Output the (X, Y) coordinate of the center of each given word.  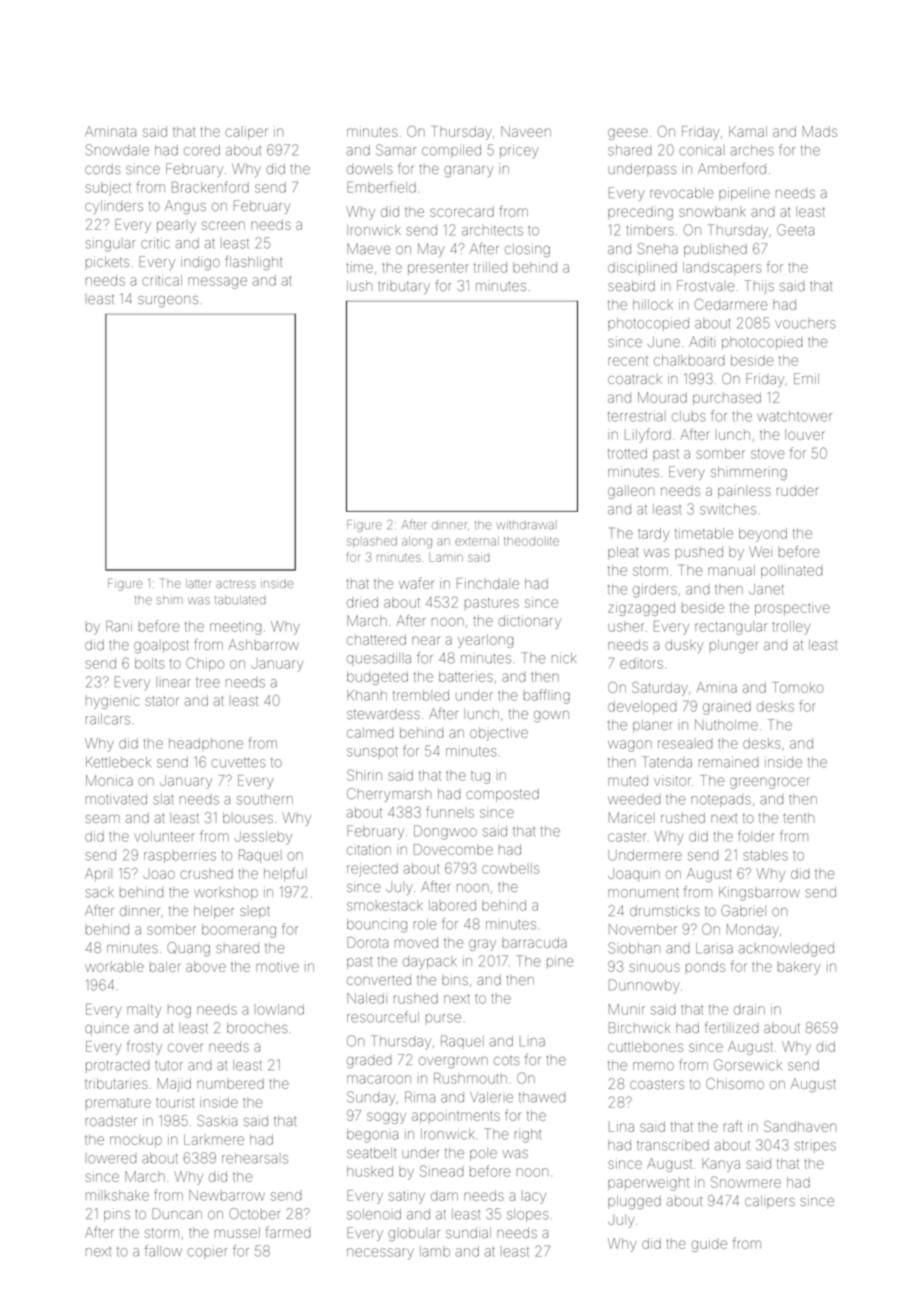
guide (709, 1245)
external (477, 541)
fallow (163, 1251)
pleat (623, 553)
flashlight (254, 263)
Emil (806, 378)
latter (198, 583)
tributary (404, 287)
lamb (435, 1251)
